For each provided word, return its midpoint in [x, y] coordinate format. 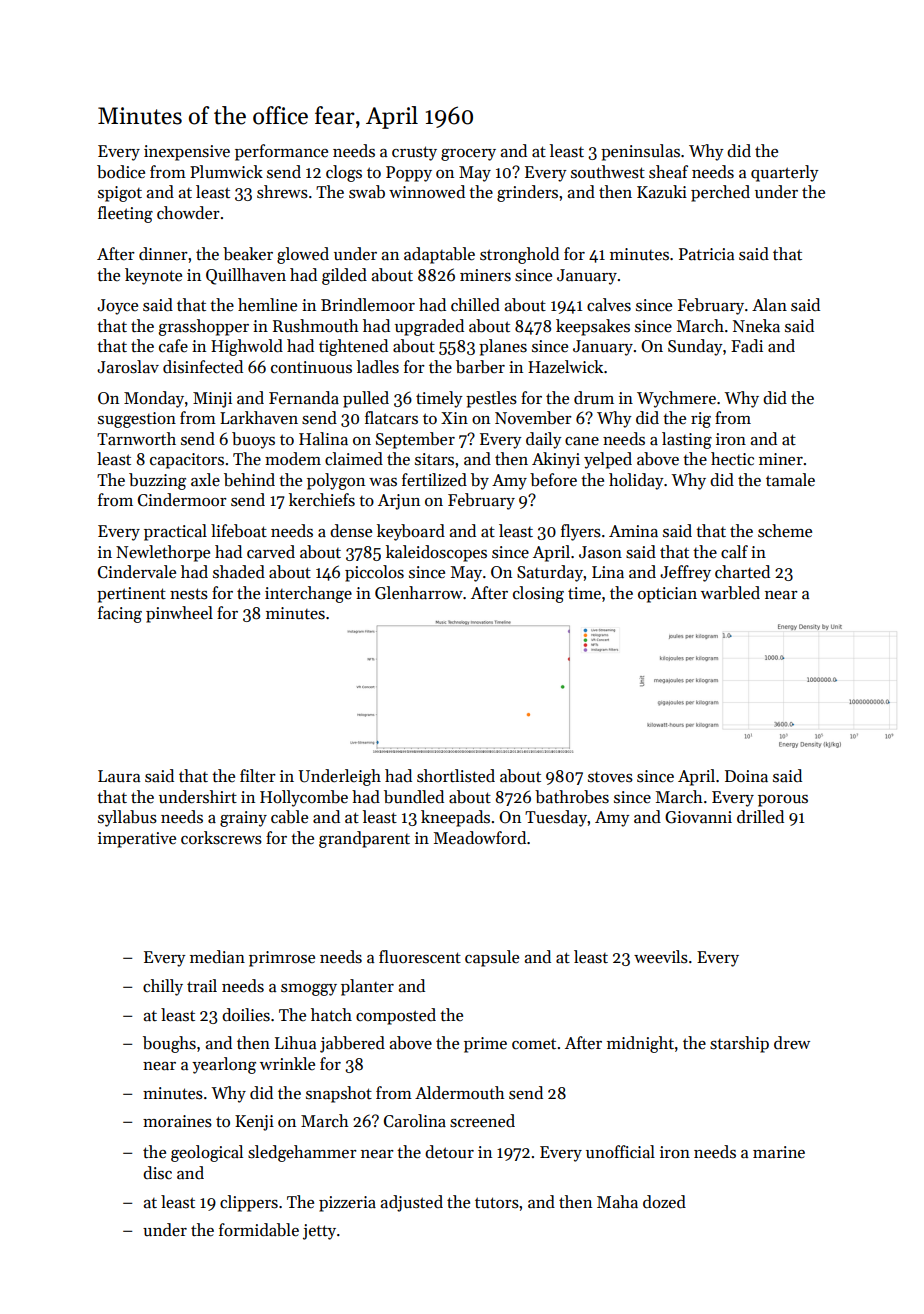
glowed [303, 255]
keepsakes [593, 327]
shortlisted [456, 776]
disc [157, 1173]
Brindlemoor [368, 305]
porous [783, 801]
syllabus [127, 818]
